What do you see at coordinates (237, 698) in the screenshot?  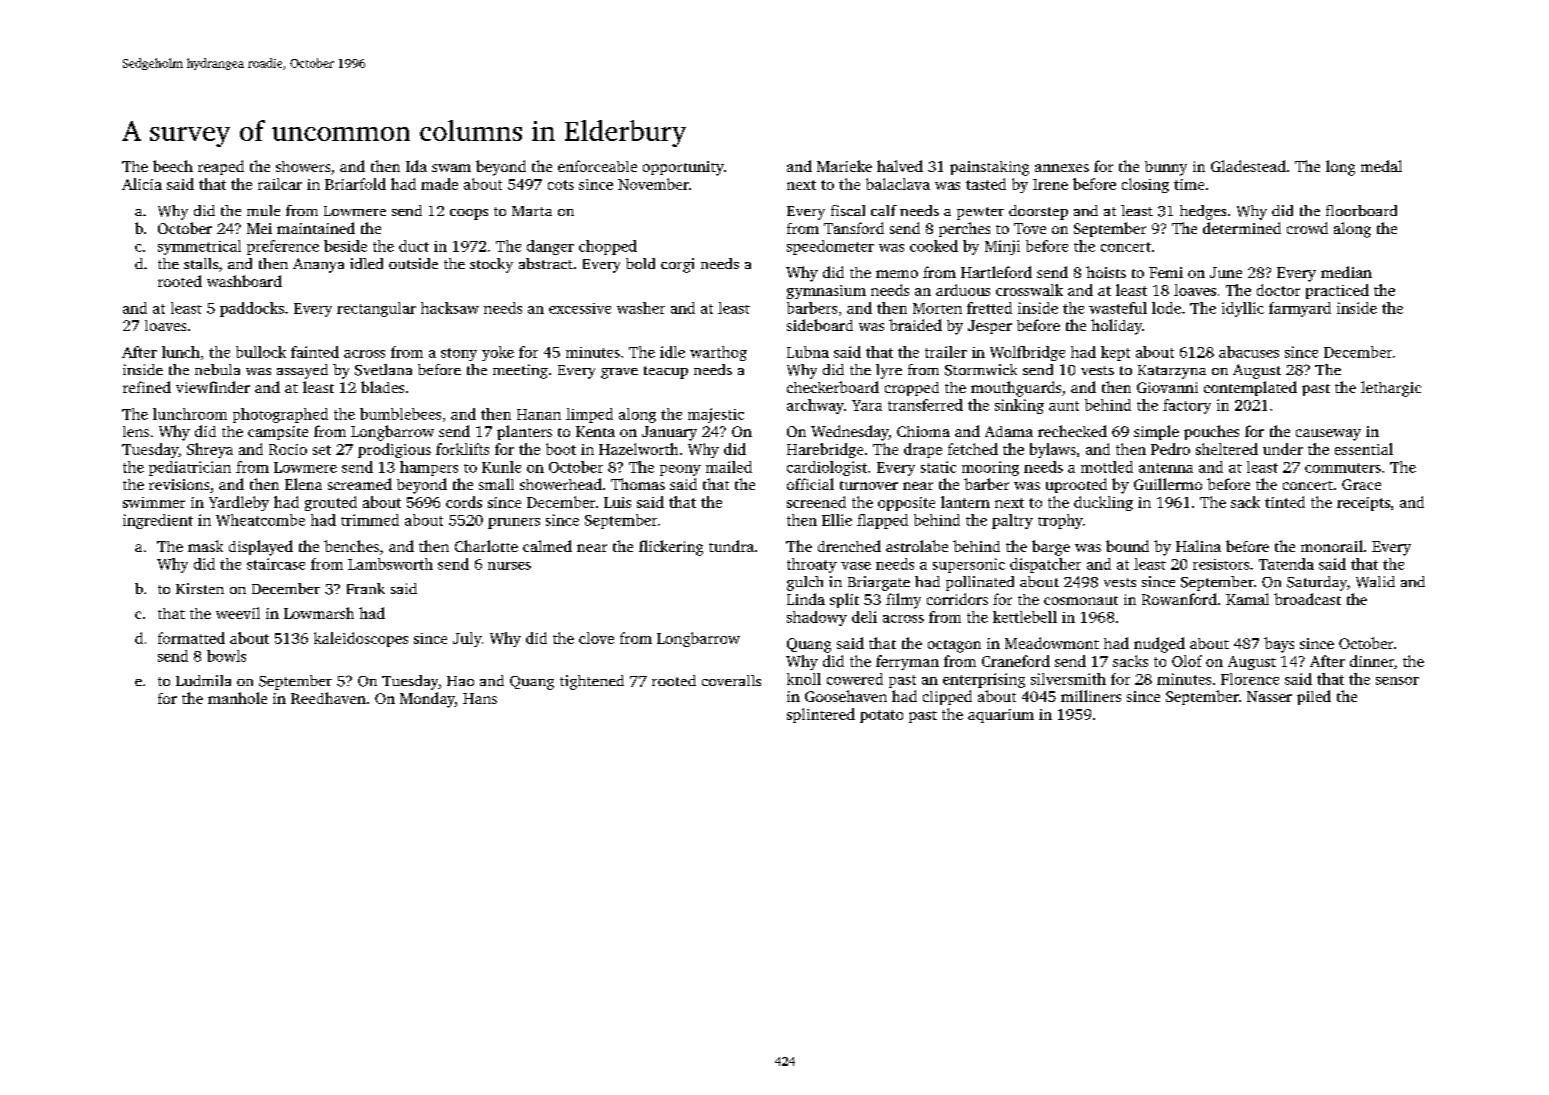 I see `manhole` at bounding box center [237, 698].
